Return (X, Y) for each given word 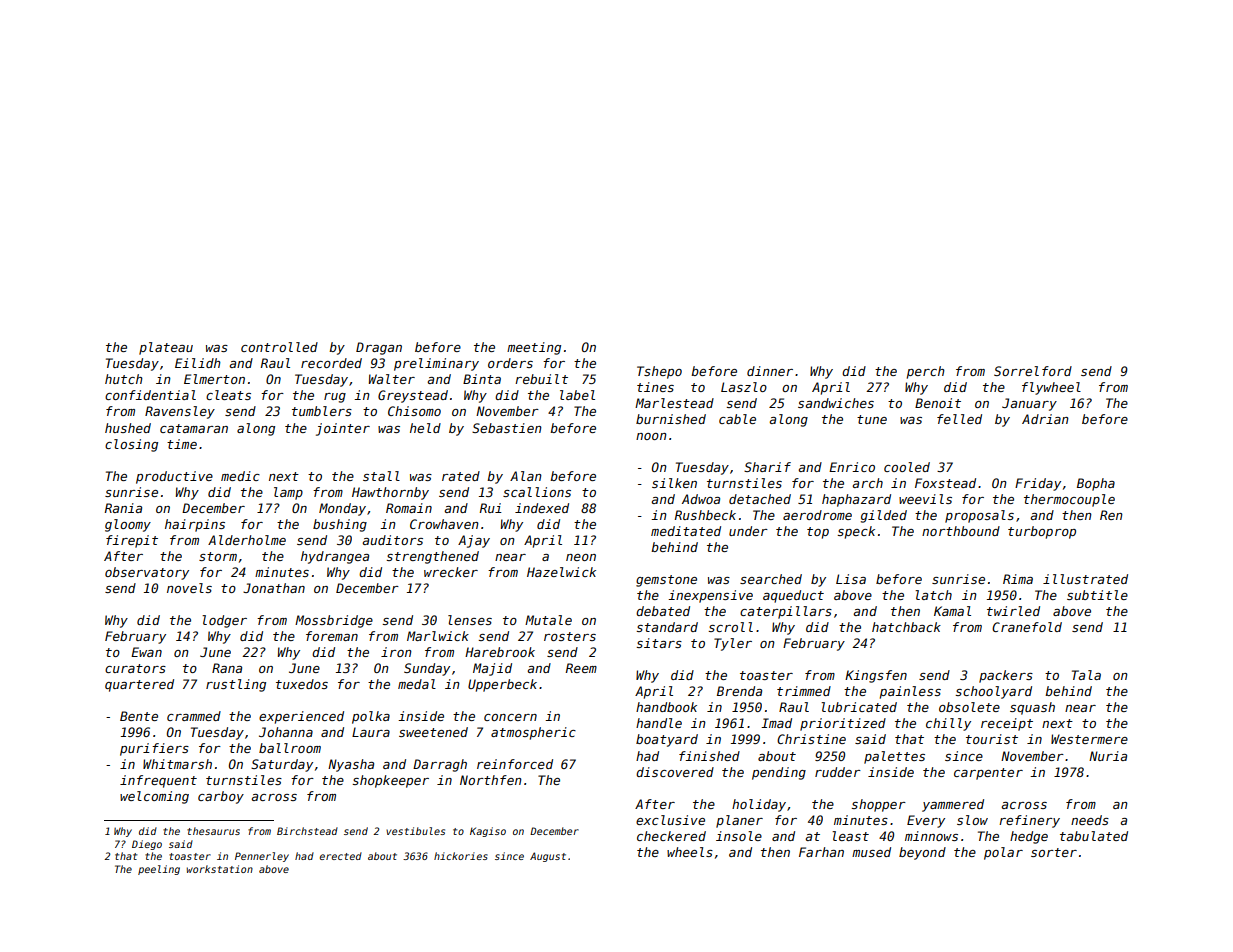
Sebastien (507, 428)
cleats (228, 395)
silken (674, 483)
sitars (659, 643)
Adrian (1045, 419)
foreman (332, 636)
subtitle (1097, 595)
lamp (288, 493)
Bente (139, 716)
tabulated (1094, 836)
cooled (907, 467)
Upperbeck (502, 685)
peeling (159, 870)
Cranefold (1027, 627)
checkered (671, 836)
